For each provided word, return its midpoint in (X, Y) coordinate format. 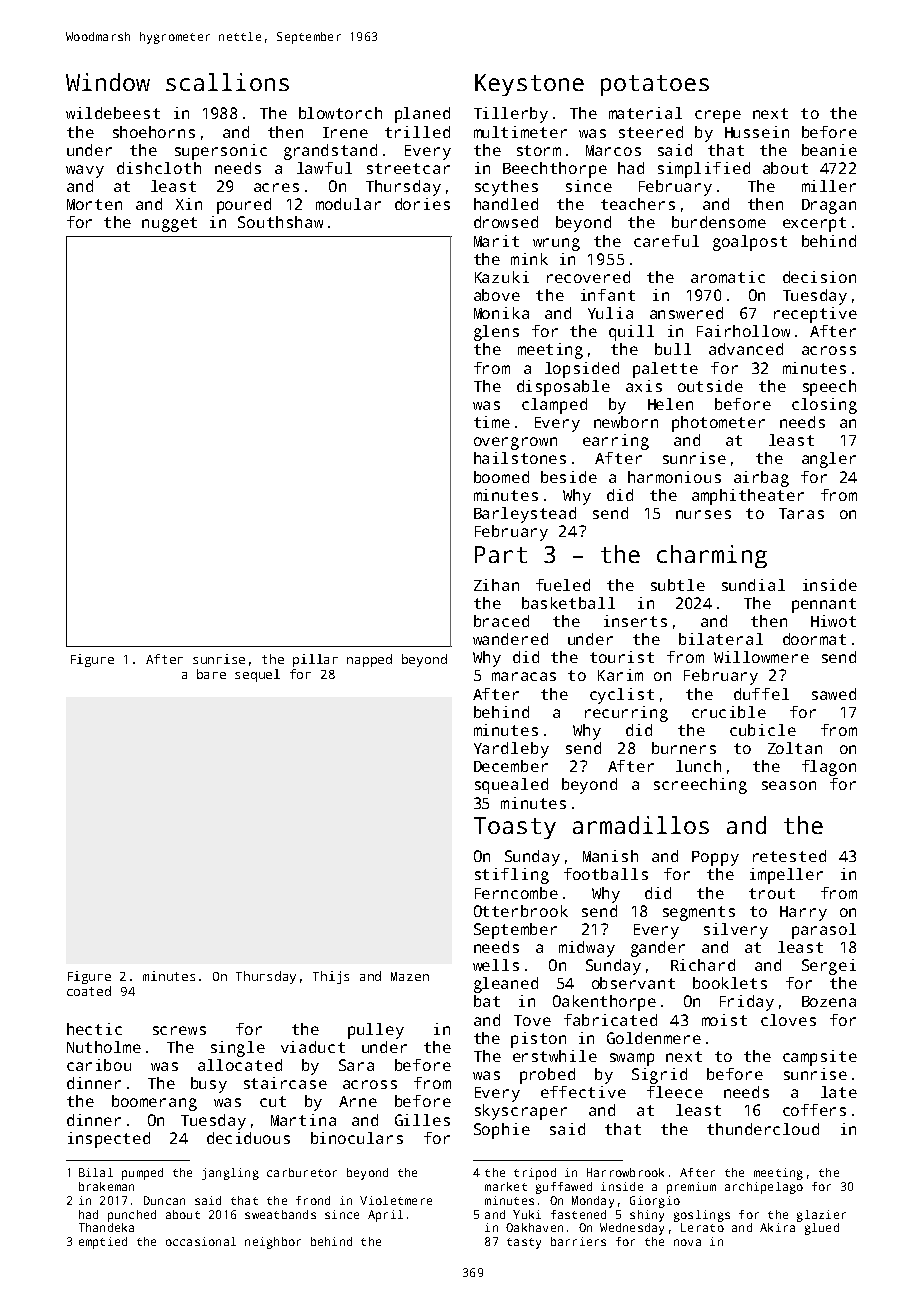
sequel (257, 675)
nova (687, 1242)
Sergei (829, 967)
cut (273, 1101)
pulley (376, 1031)
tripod (535, 1174)
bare (211, 674)
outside (710, 386)
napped (369, 660)
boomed (501, 477)
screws (179, 1030)
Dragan (829, 206)
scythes (506, 188)
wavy (85, 171)
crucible (729, 712)
